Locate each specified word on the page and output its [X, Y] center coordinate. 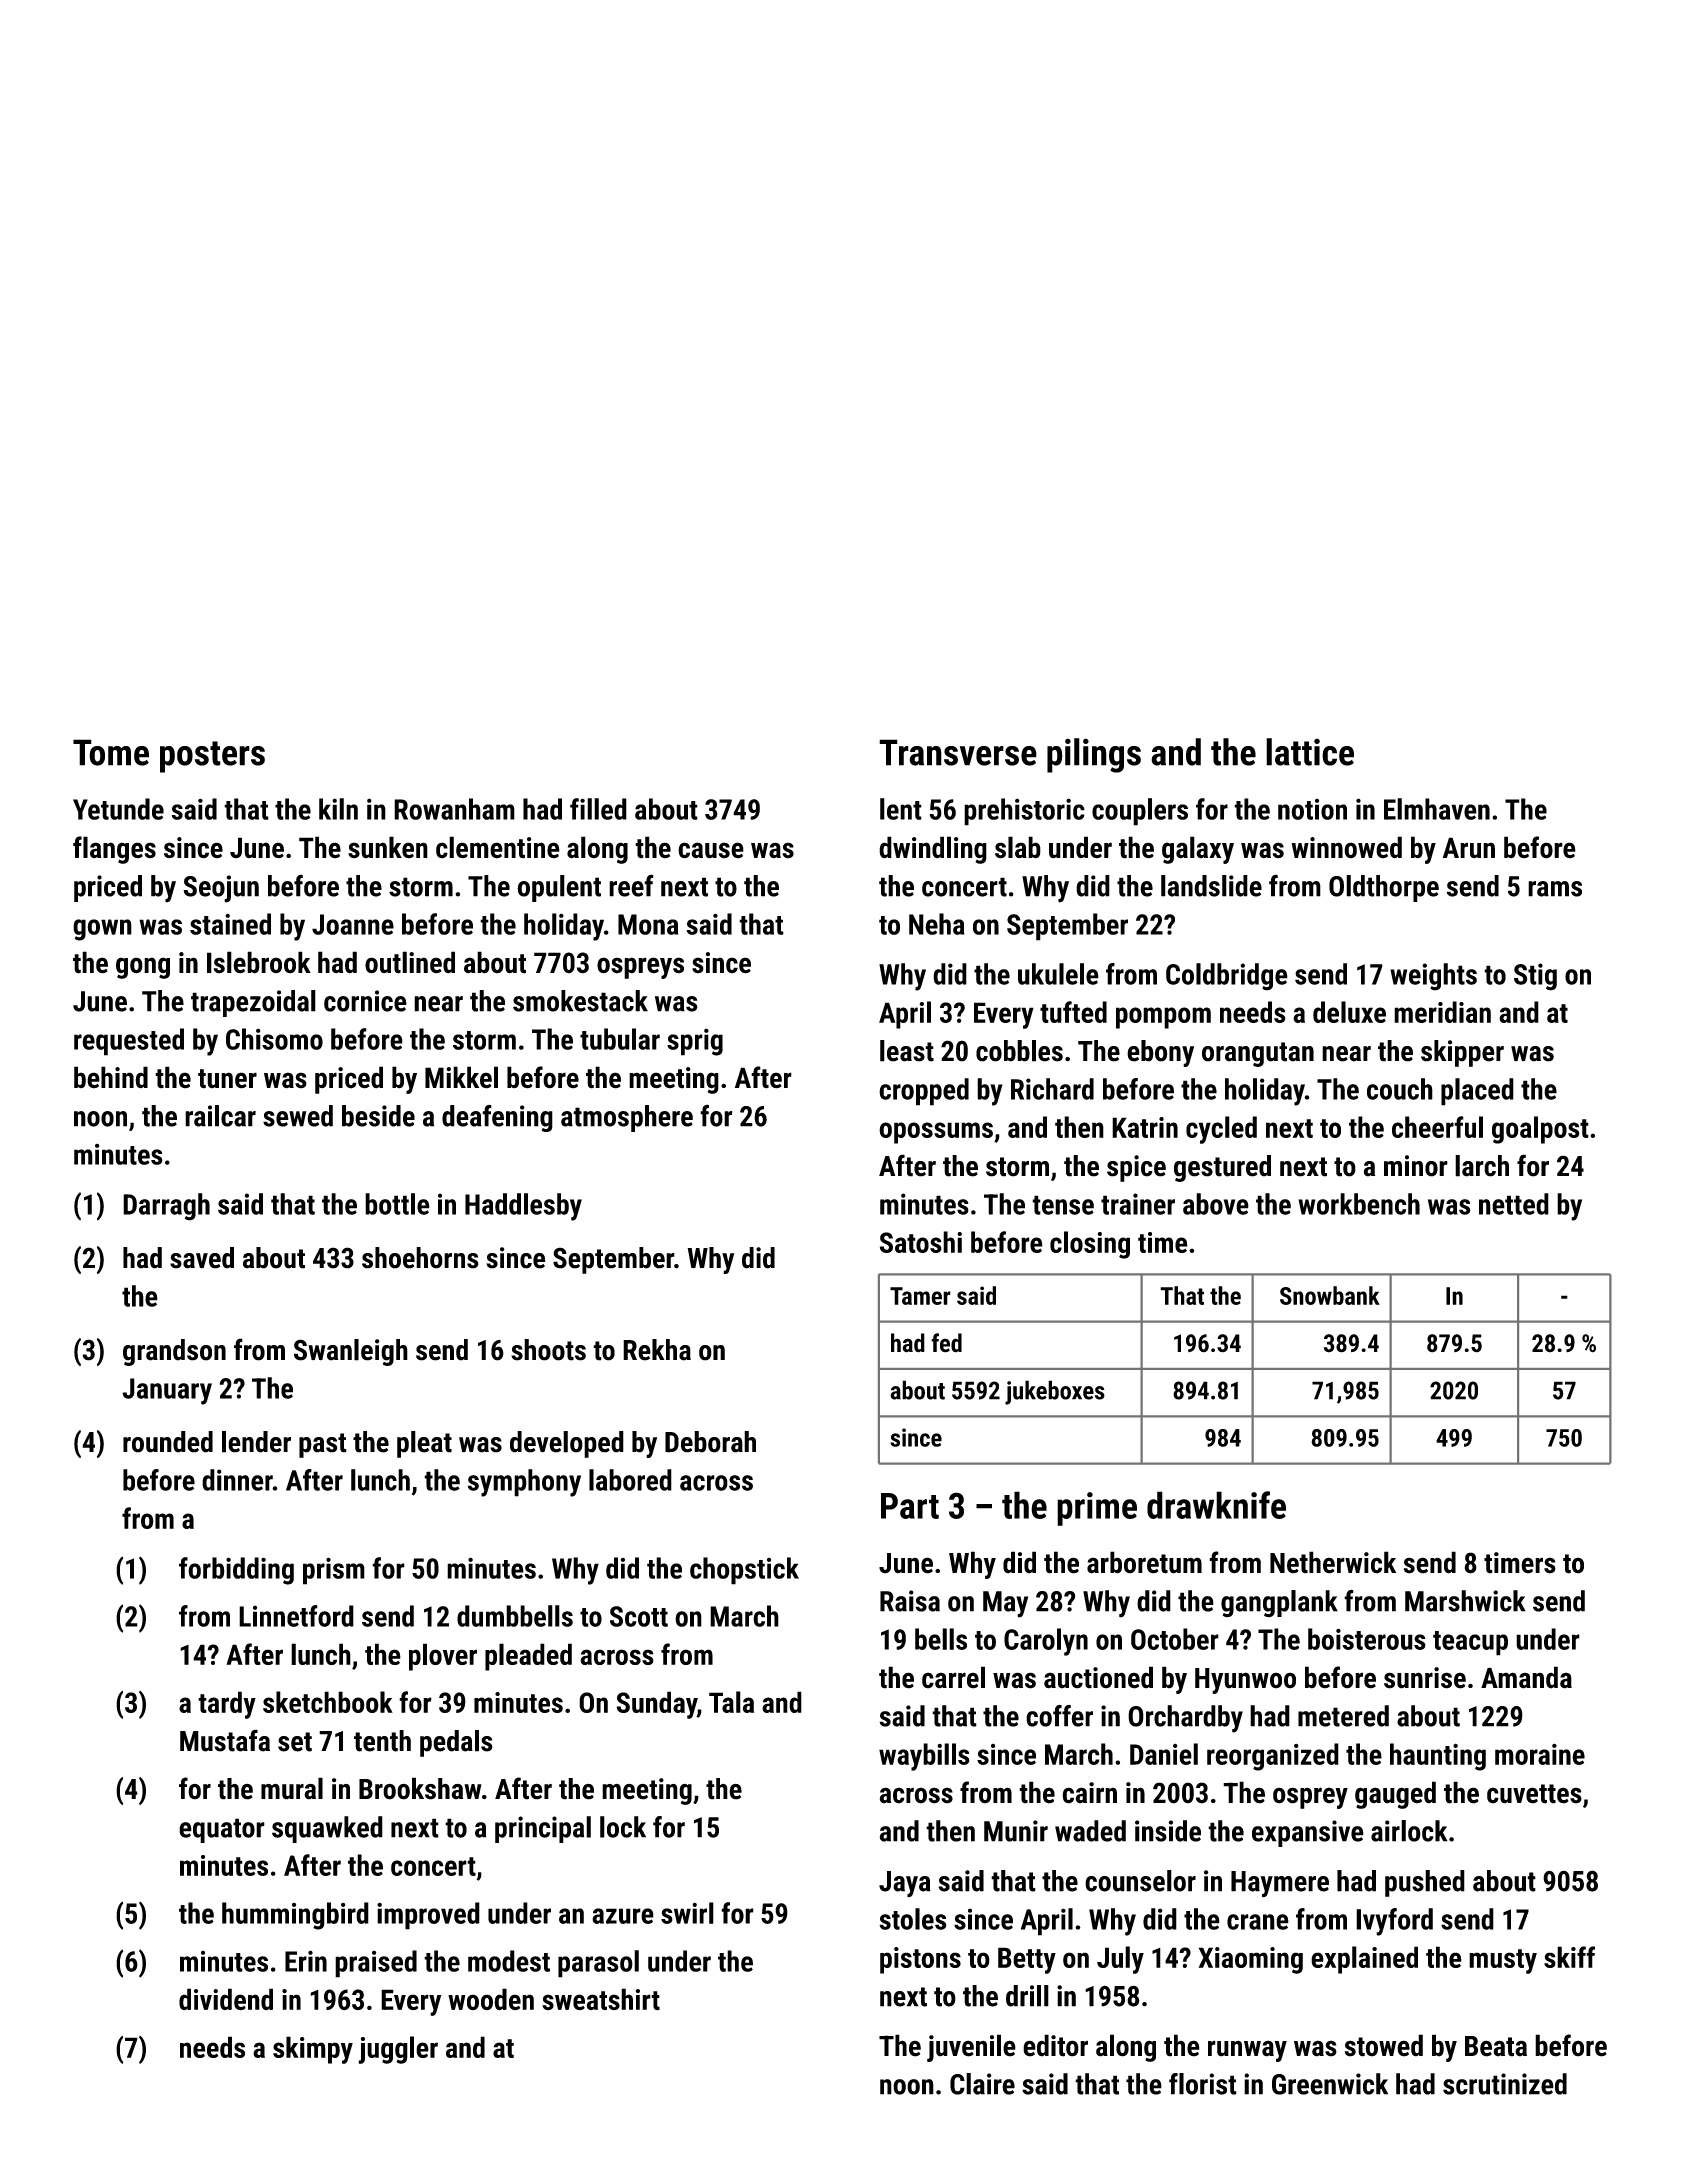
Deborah [710, 1442]
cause [711, 850]
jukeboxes [1055, 1392]
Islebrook [259, 962]
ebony [1160, 1053]
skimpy [313, 2050]
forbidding [236, 1571]
